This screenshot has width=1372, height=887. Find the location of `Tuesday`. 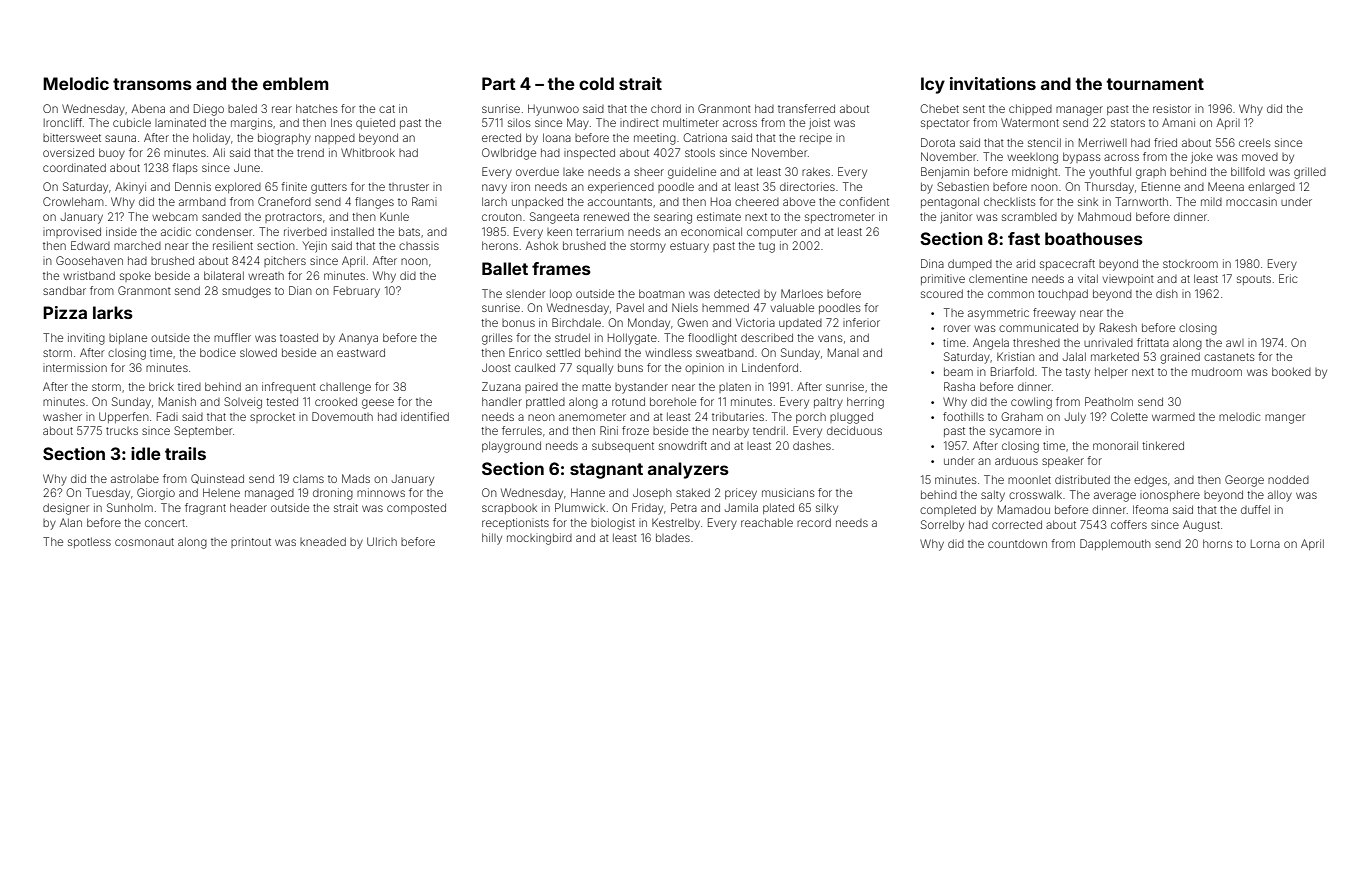

Tuesday is located at coordinates (108, 494).
